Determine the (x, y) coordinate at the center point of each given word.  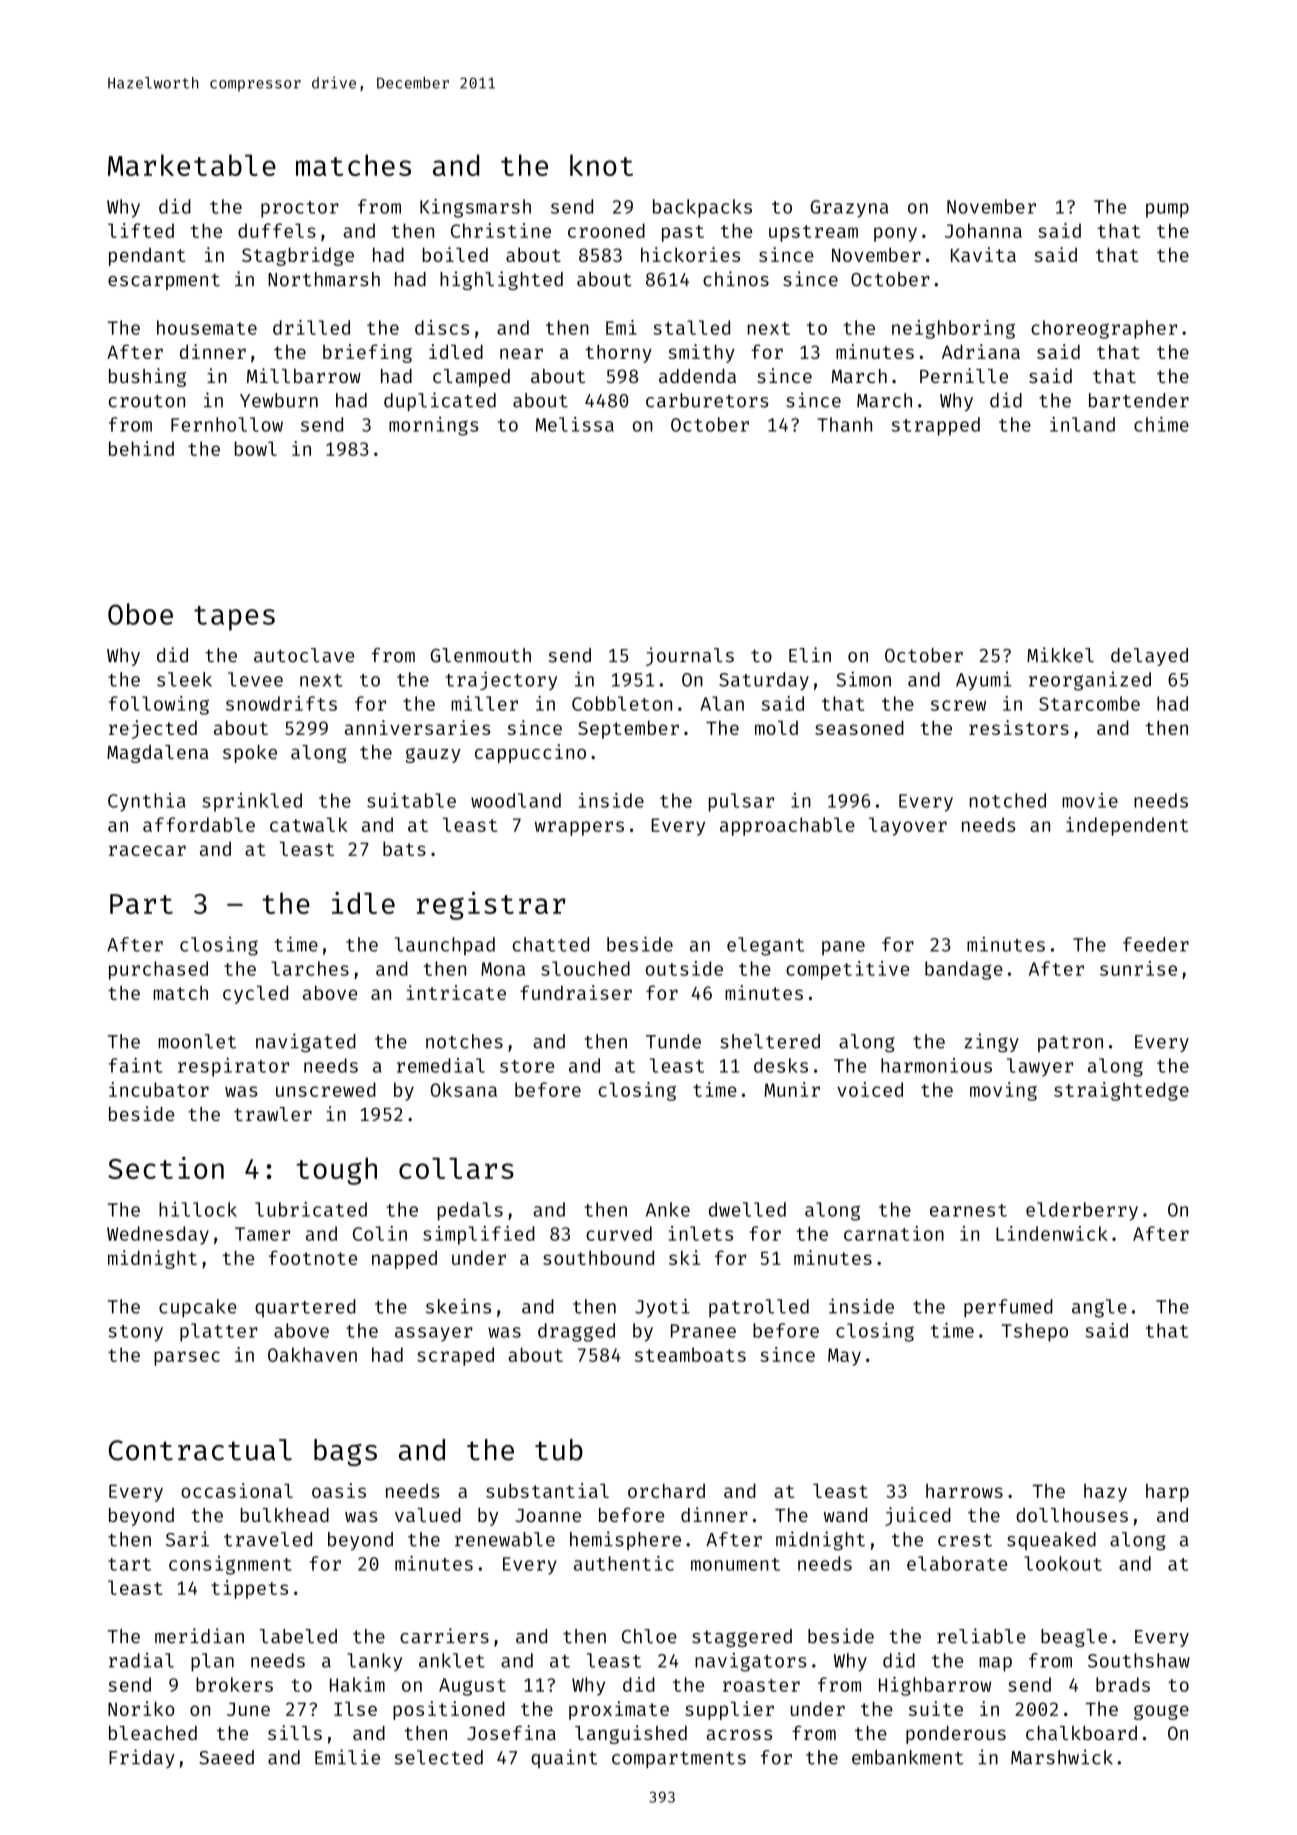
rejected (153, 729)
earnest (968, 1210)
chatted (550, 944)
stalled (691, 327)
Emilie (347, 1757)
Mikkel (1060, 655)
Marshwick (1062, 1757)
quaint (564, 1758)
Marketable (192, 165)
